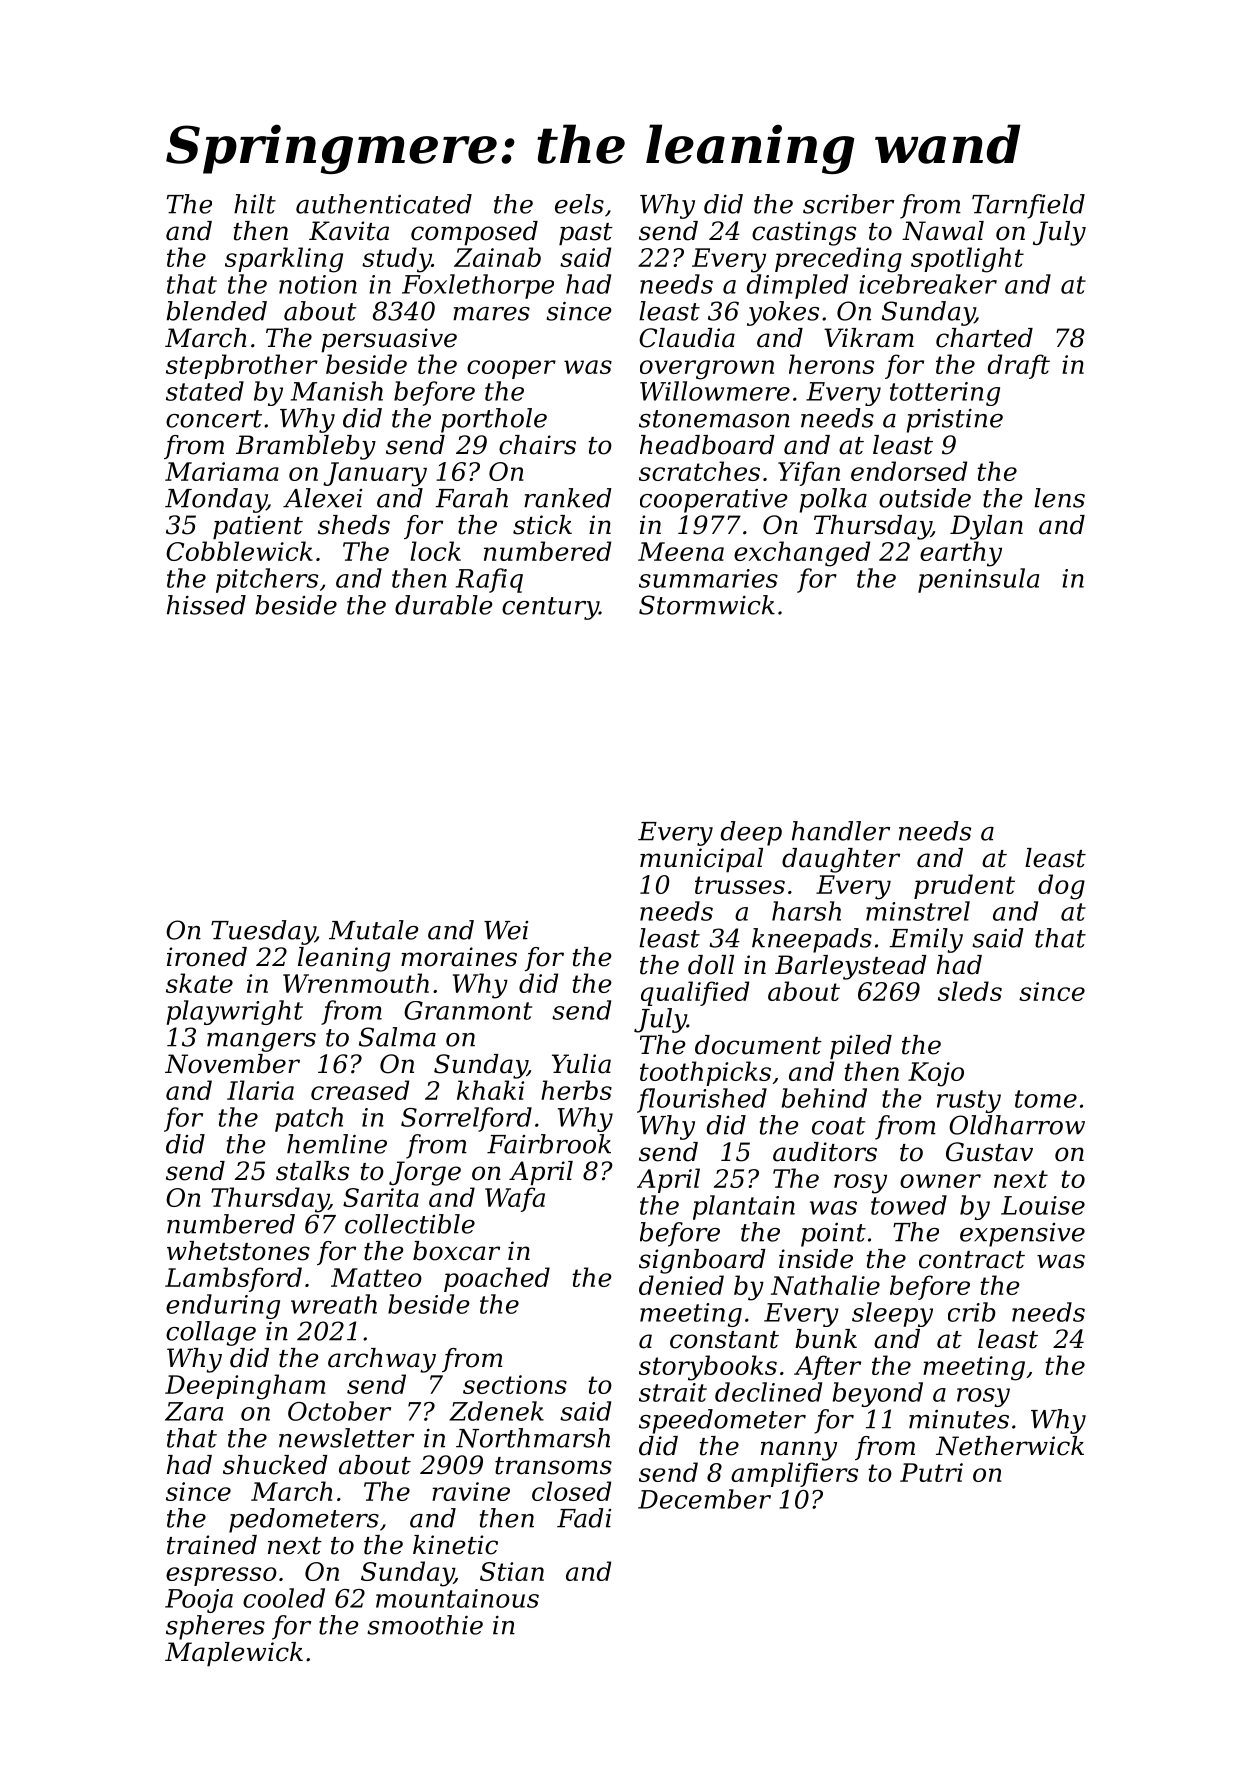 This image has width=1251, height=1769. I want to click on eels, so click(579, 204).
